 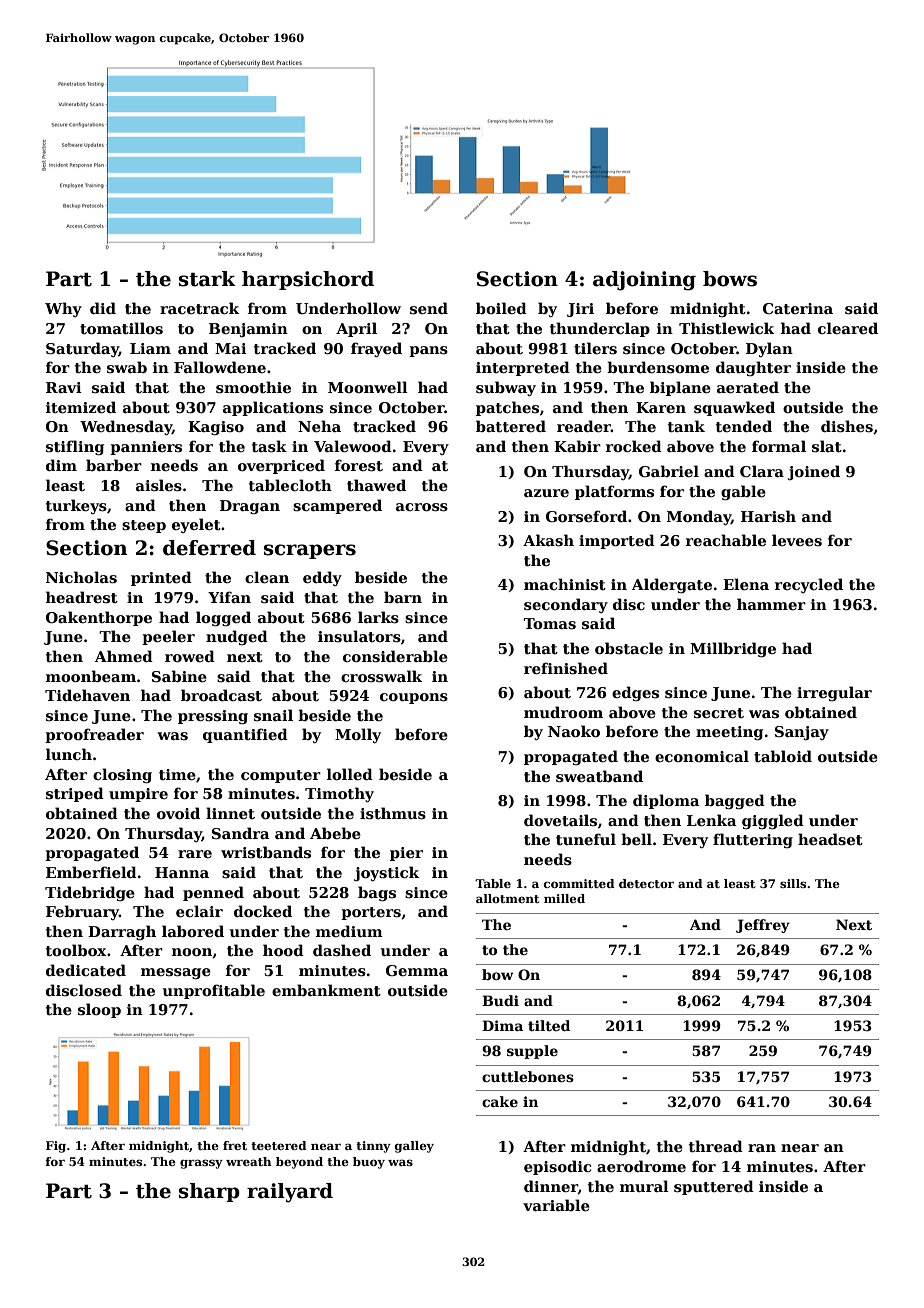 What do you see at coordinates (403, 597) in the document?
I see `barn` at bounding box center [403, 597].
